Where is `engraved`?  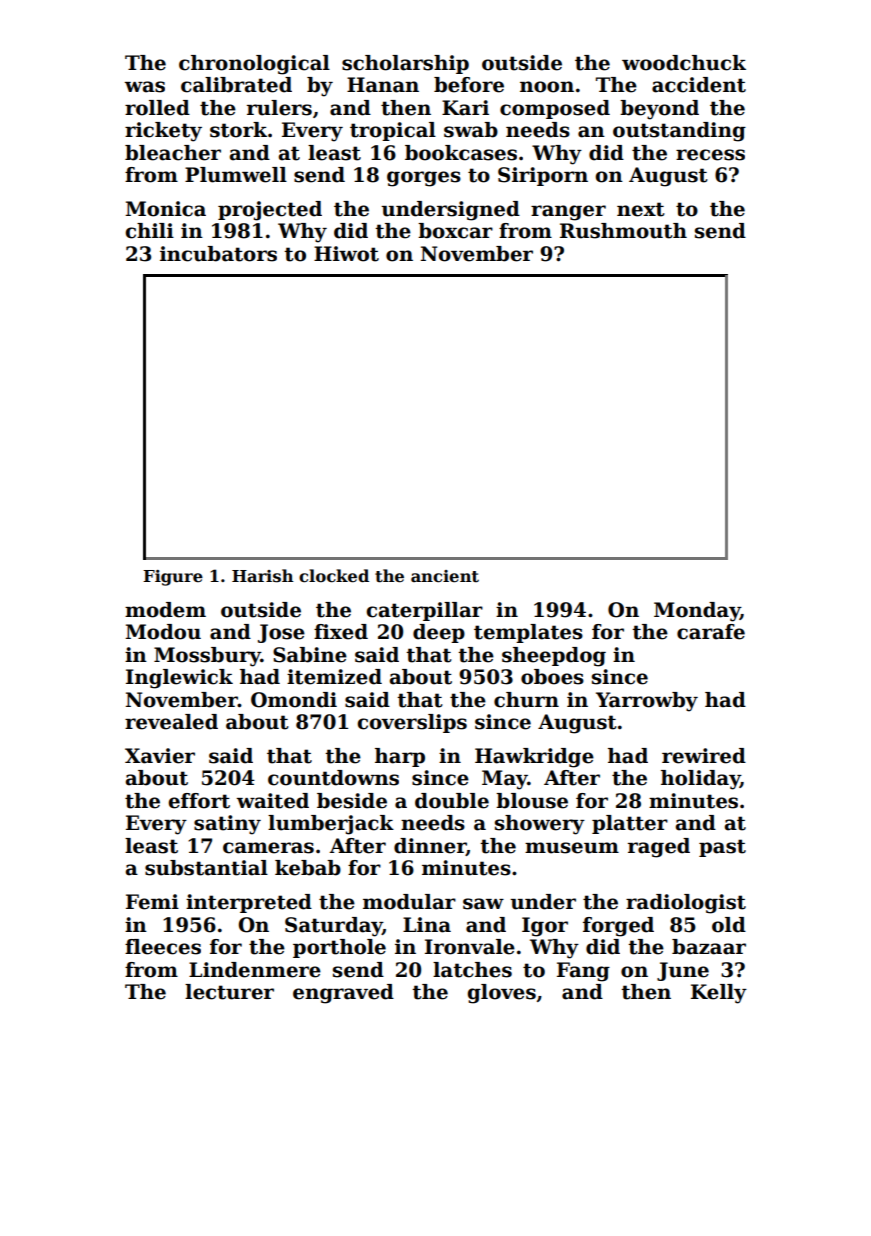
engraved is located at coordinates (343, 994).
